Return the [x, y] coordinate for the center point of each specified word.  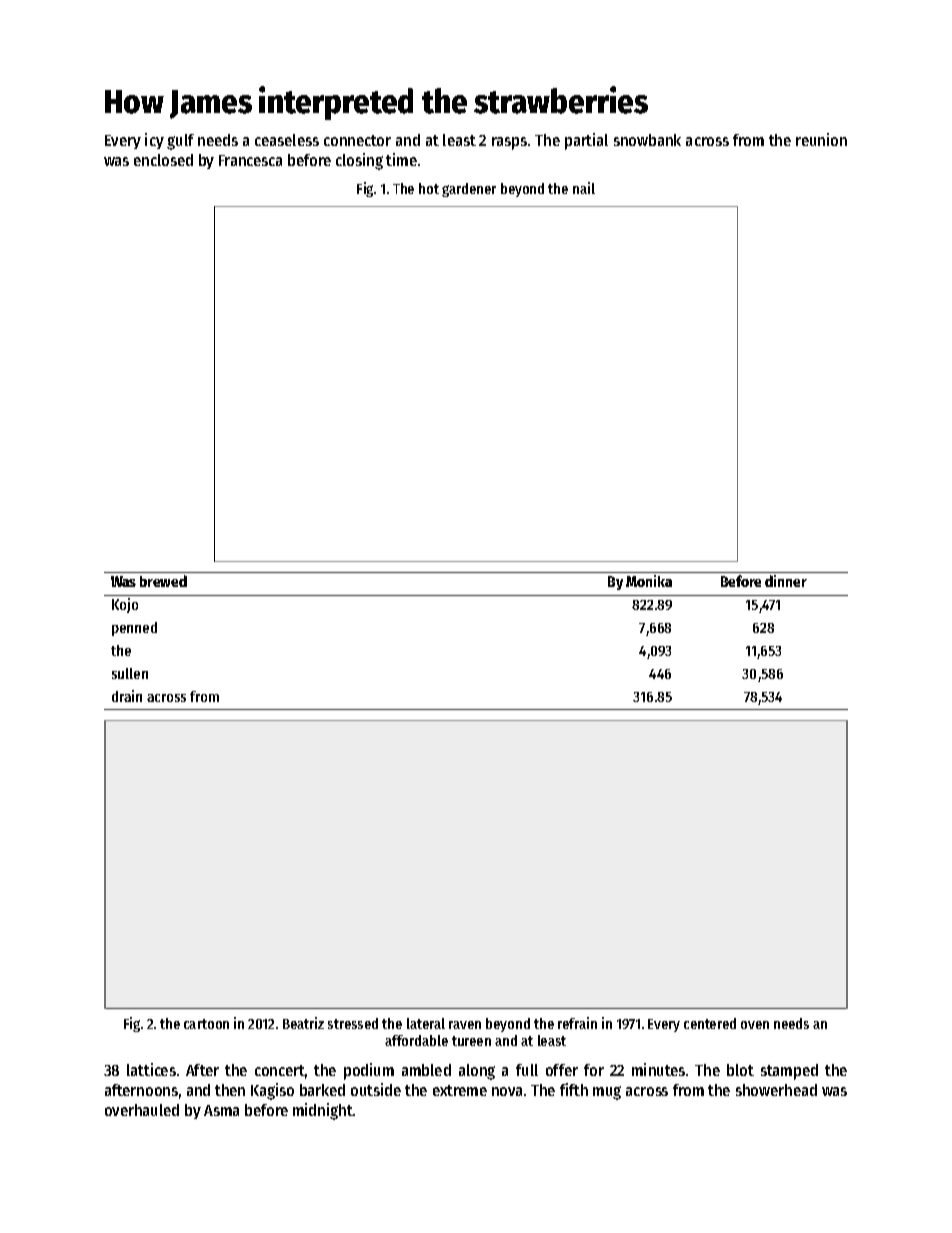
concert [280, 1070]
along [477, 1072]
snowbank [647, 140]
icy [154, 141]
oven [755, 1025]
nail [584, 188]
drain [127, 696]
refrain [577, 1023]
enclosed [163, 160]
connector [357, 140]
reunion [821, 139]
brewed [163, 581]
